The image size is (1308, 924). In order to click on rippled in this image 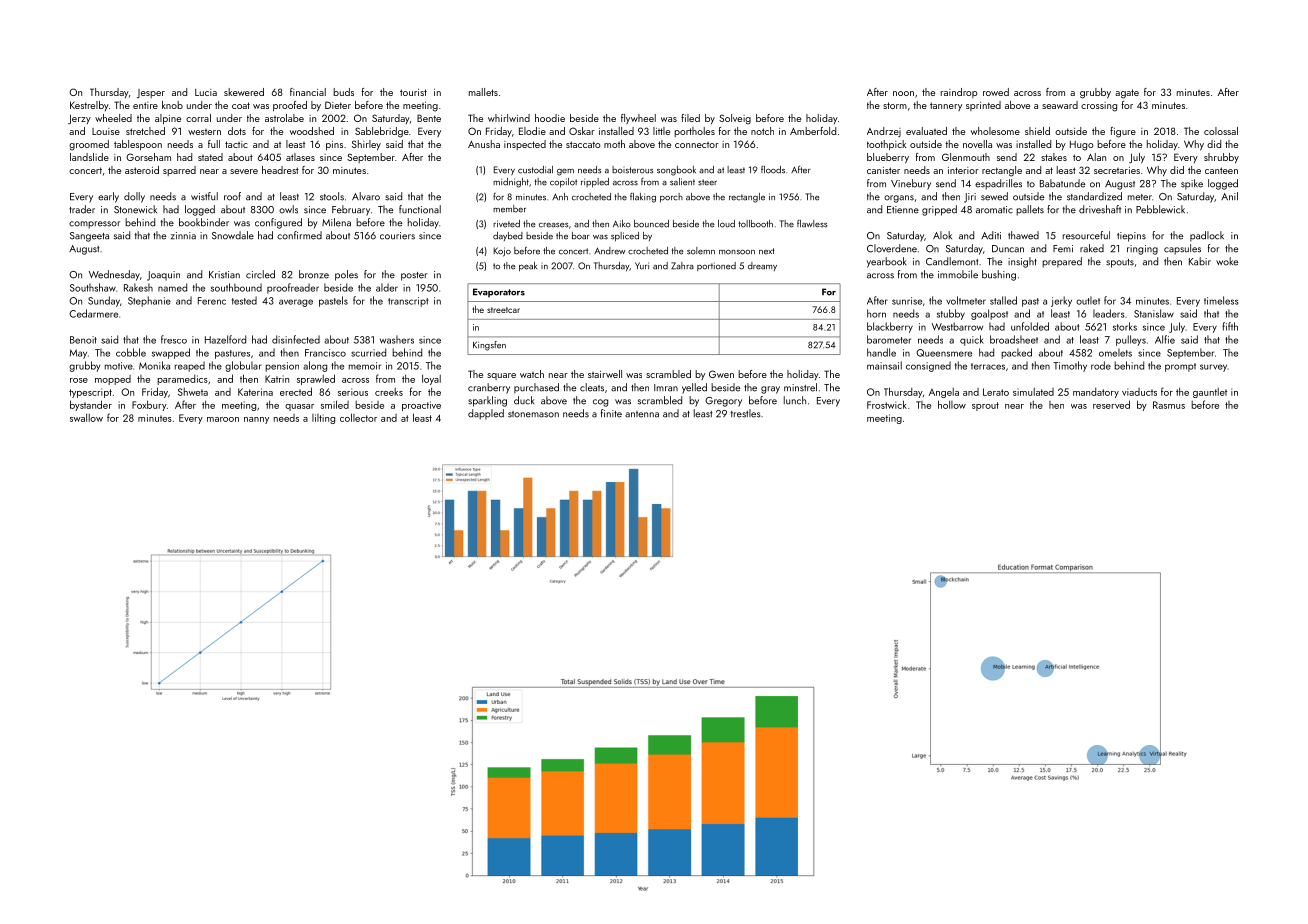, I will do `click(595, 183)`.
